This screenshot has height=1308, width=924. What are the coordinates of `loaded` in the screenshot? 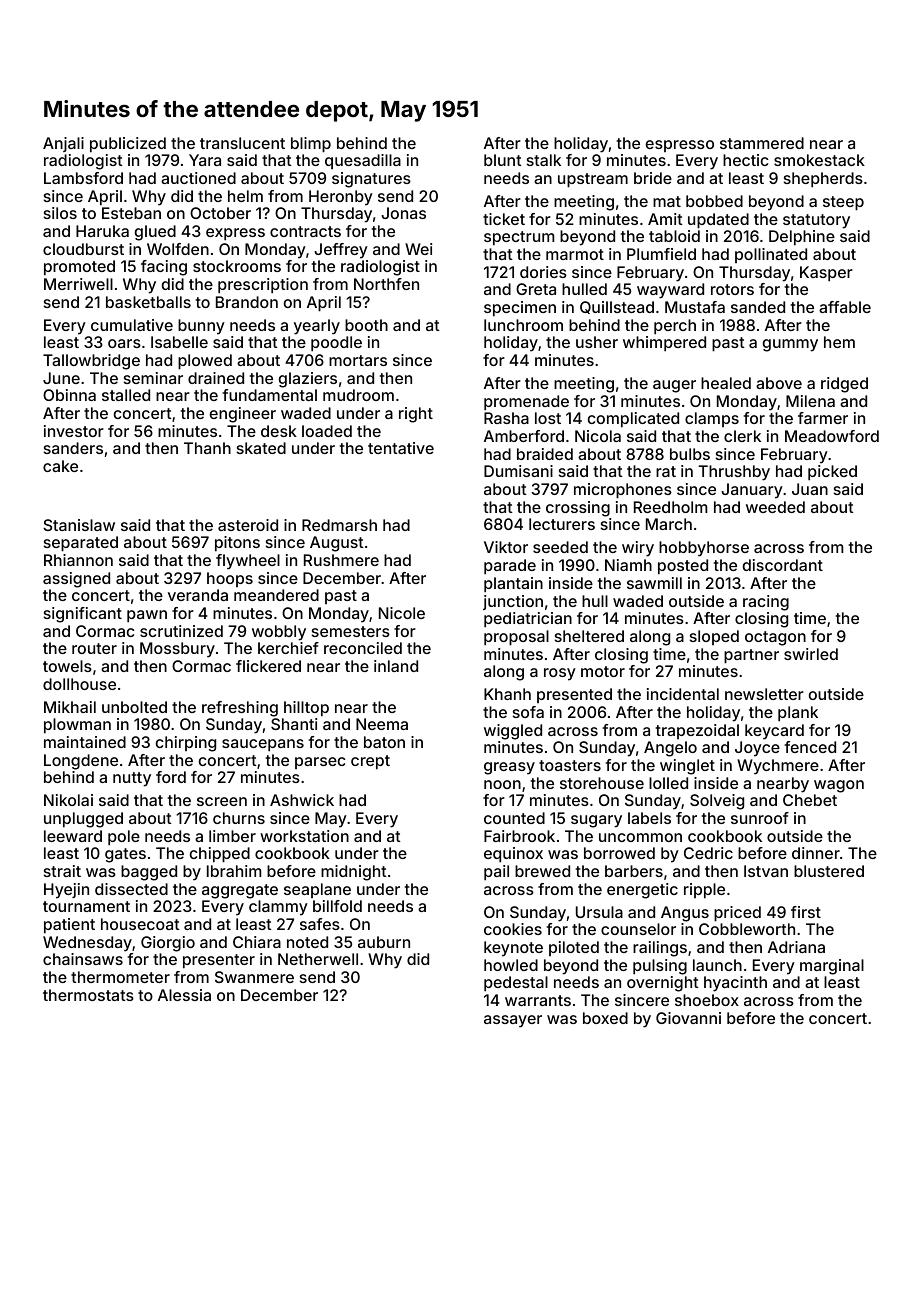 It's located at (327, 431).
